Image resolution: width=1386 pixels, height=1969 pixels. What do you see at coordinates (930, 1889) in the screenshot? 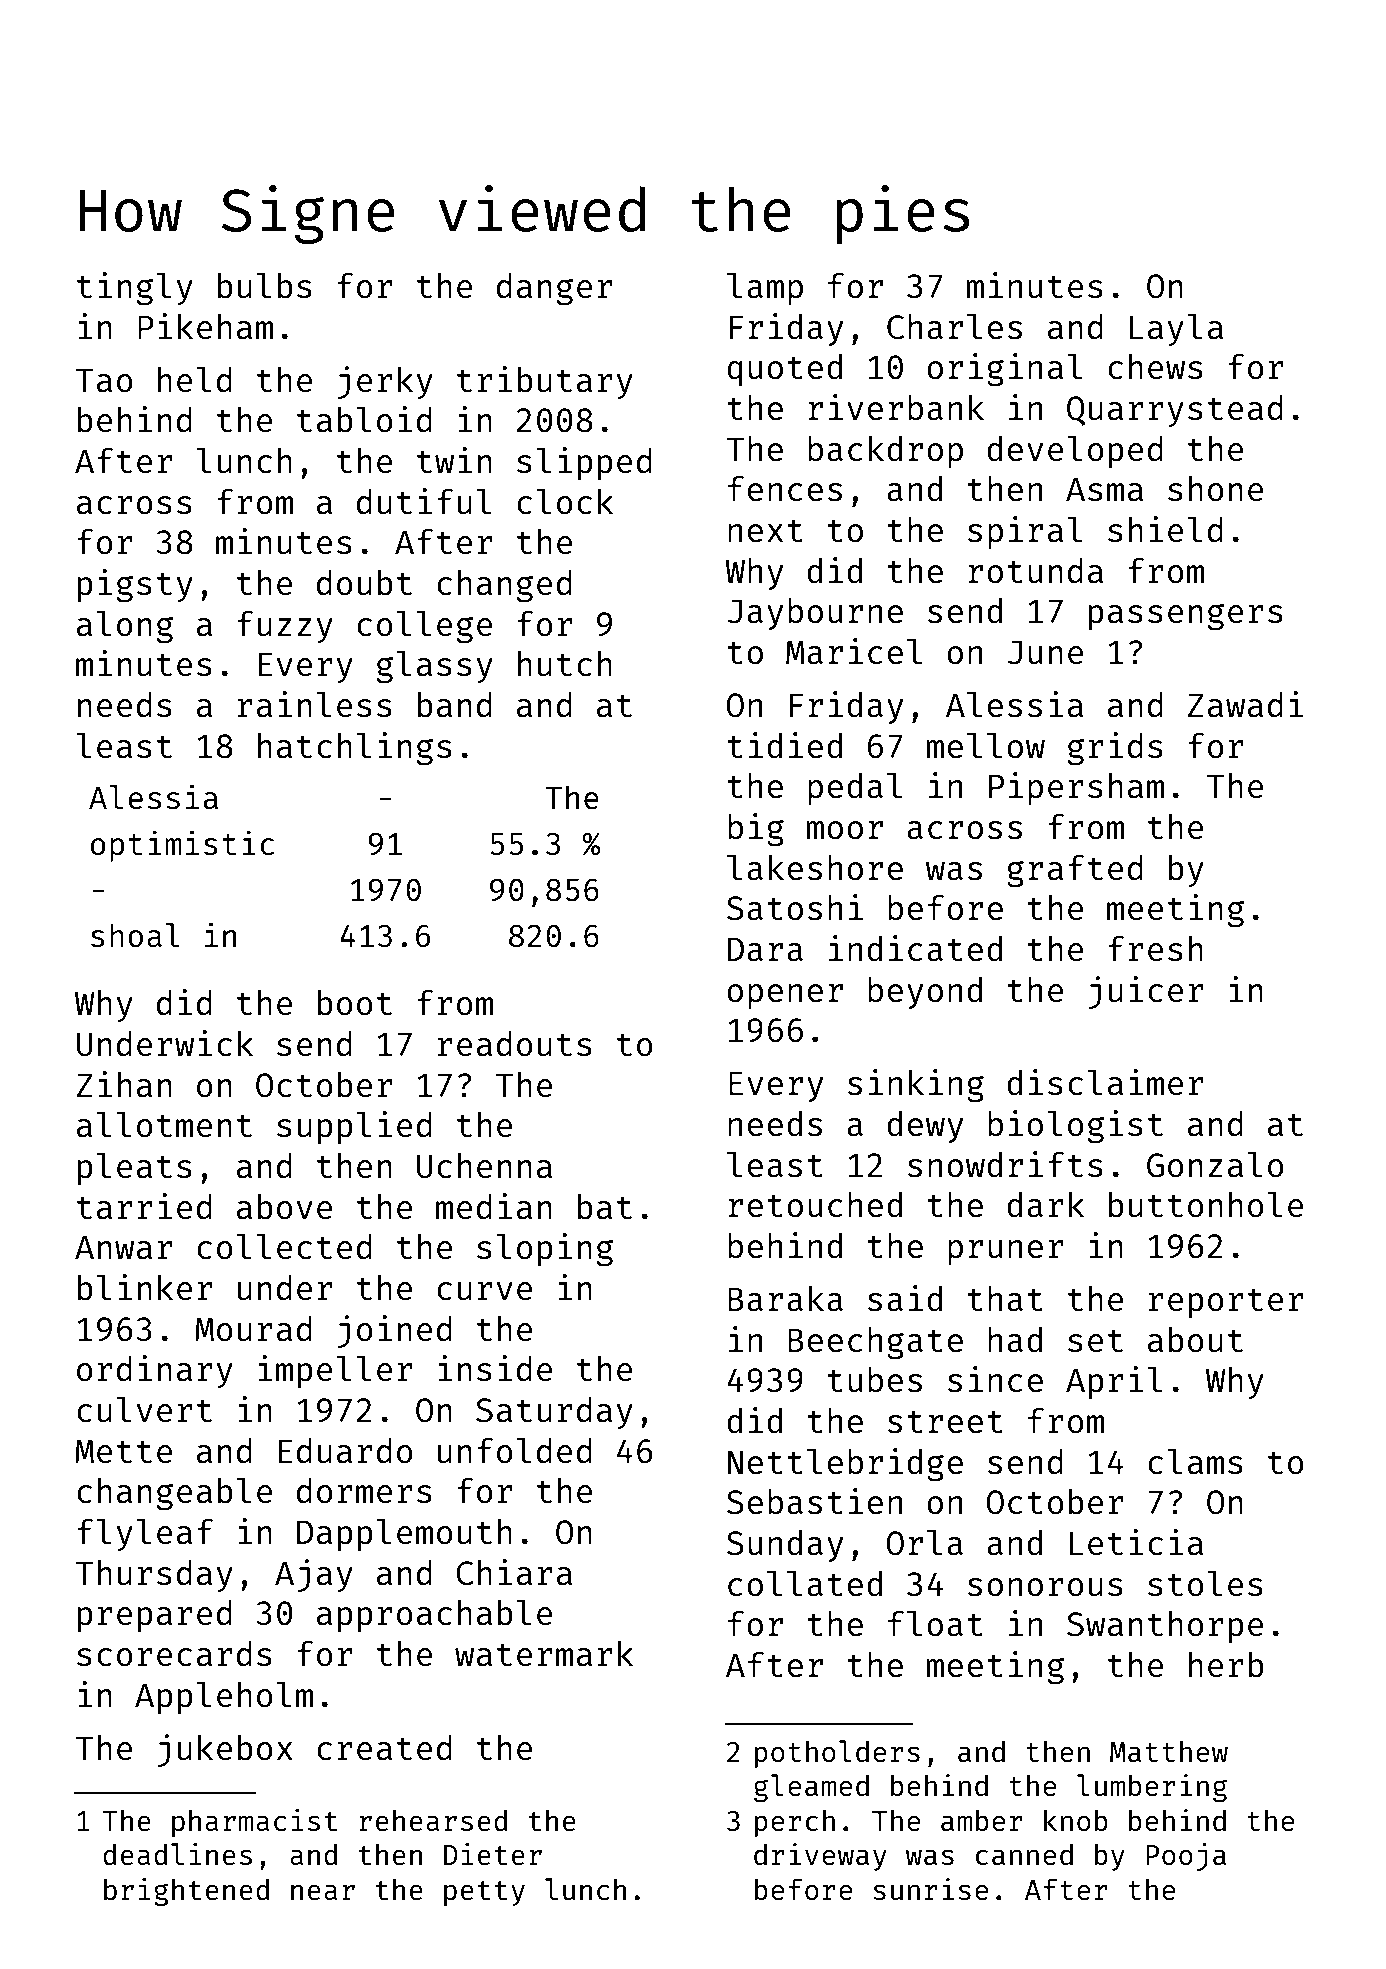
I see `sunrise` at bounding box center [930, 1889].
